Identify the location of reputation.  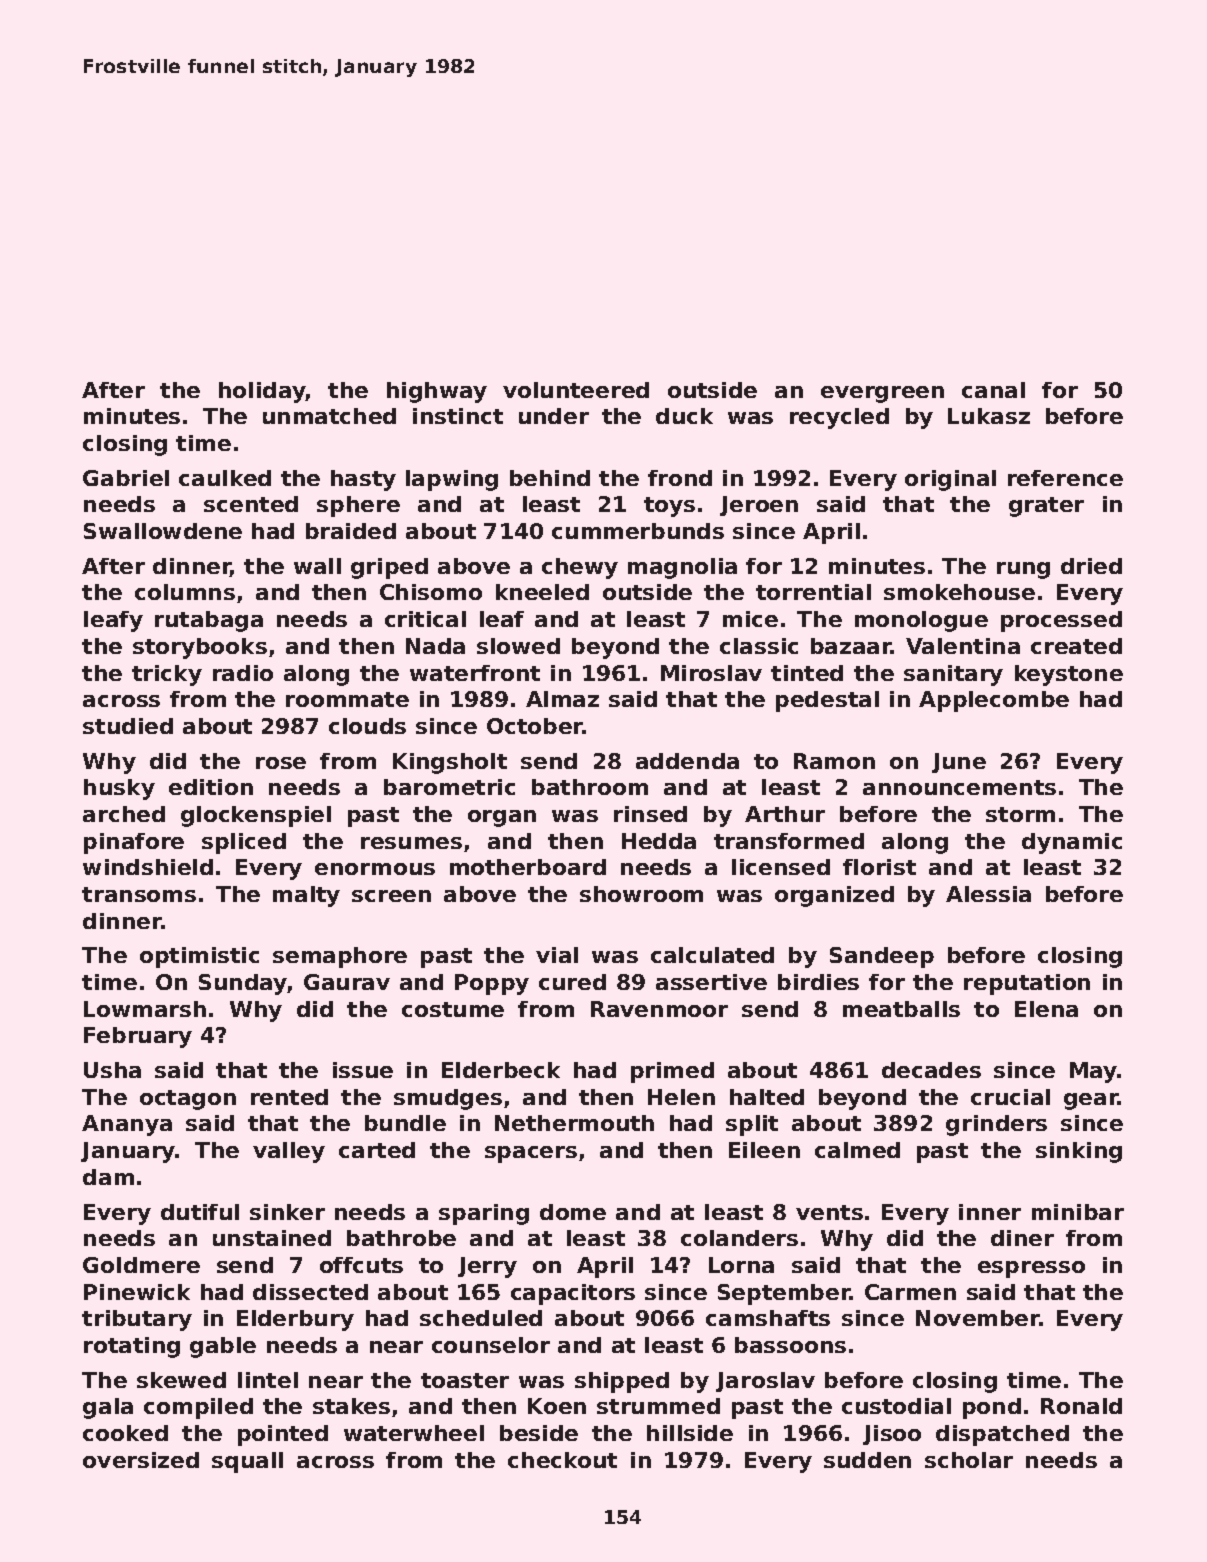
(1027, 984).
